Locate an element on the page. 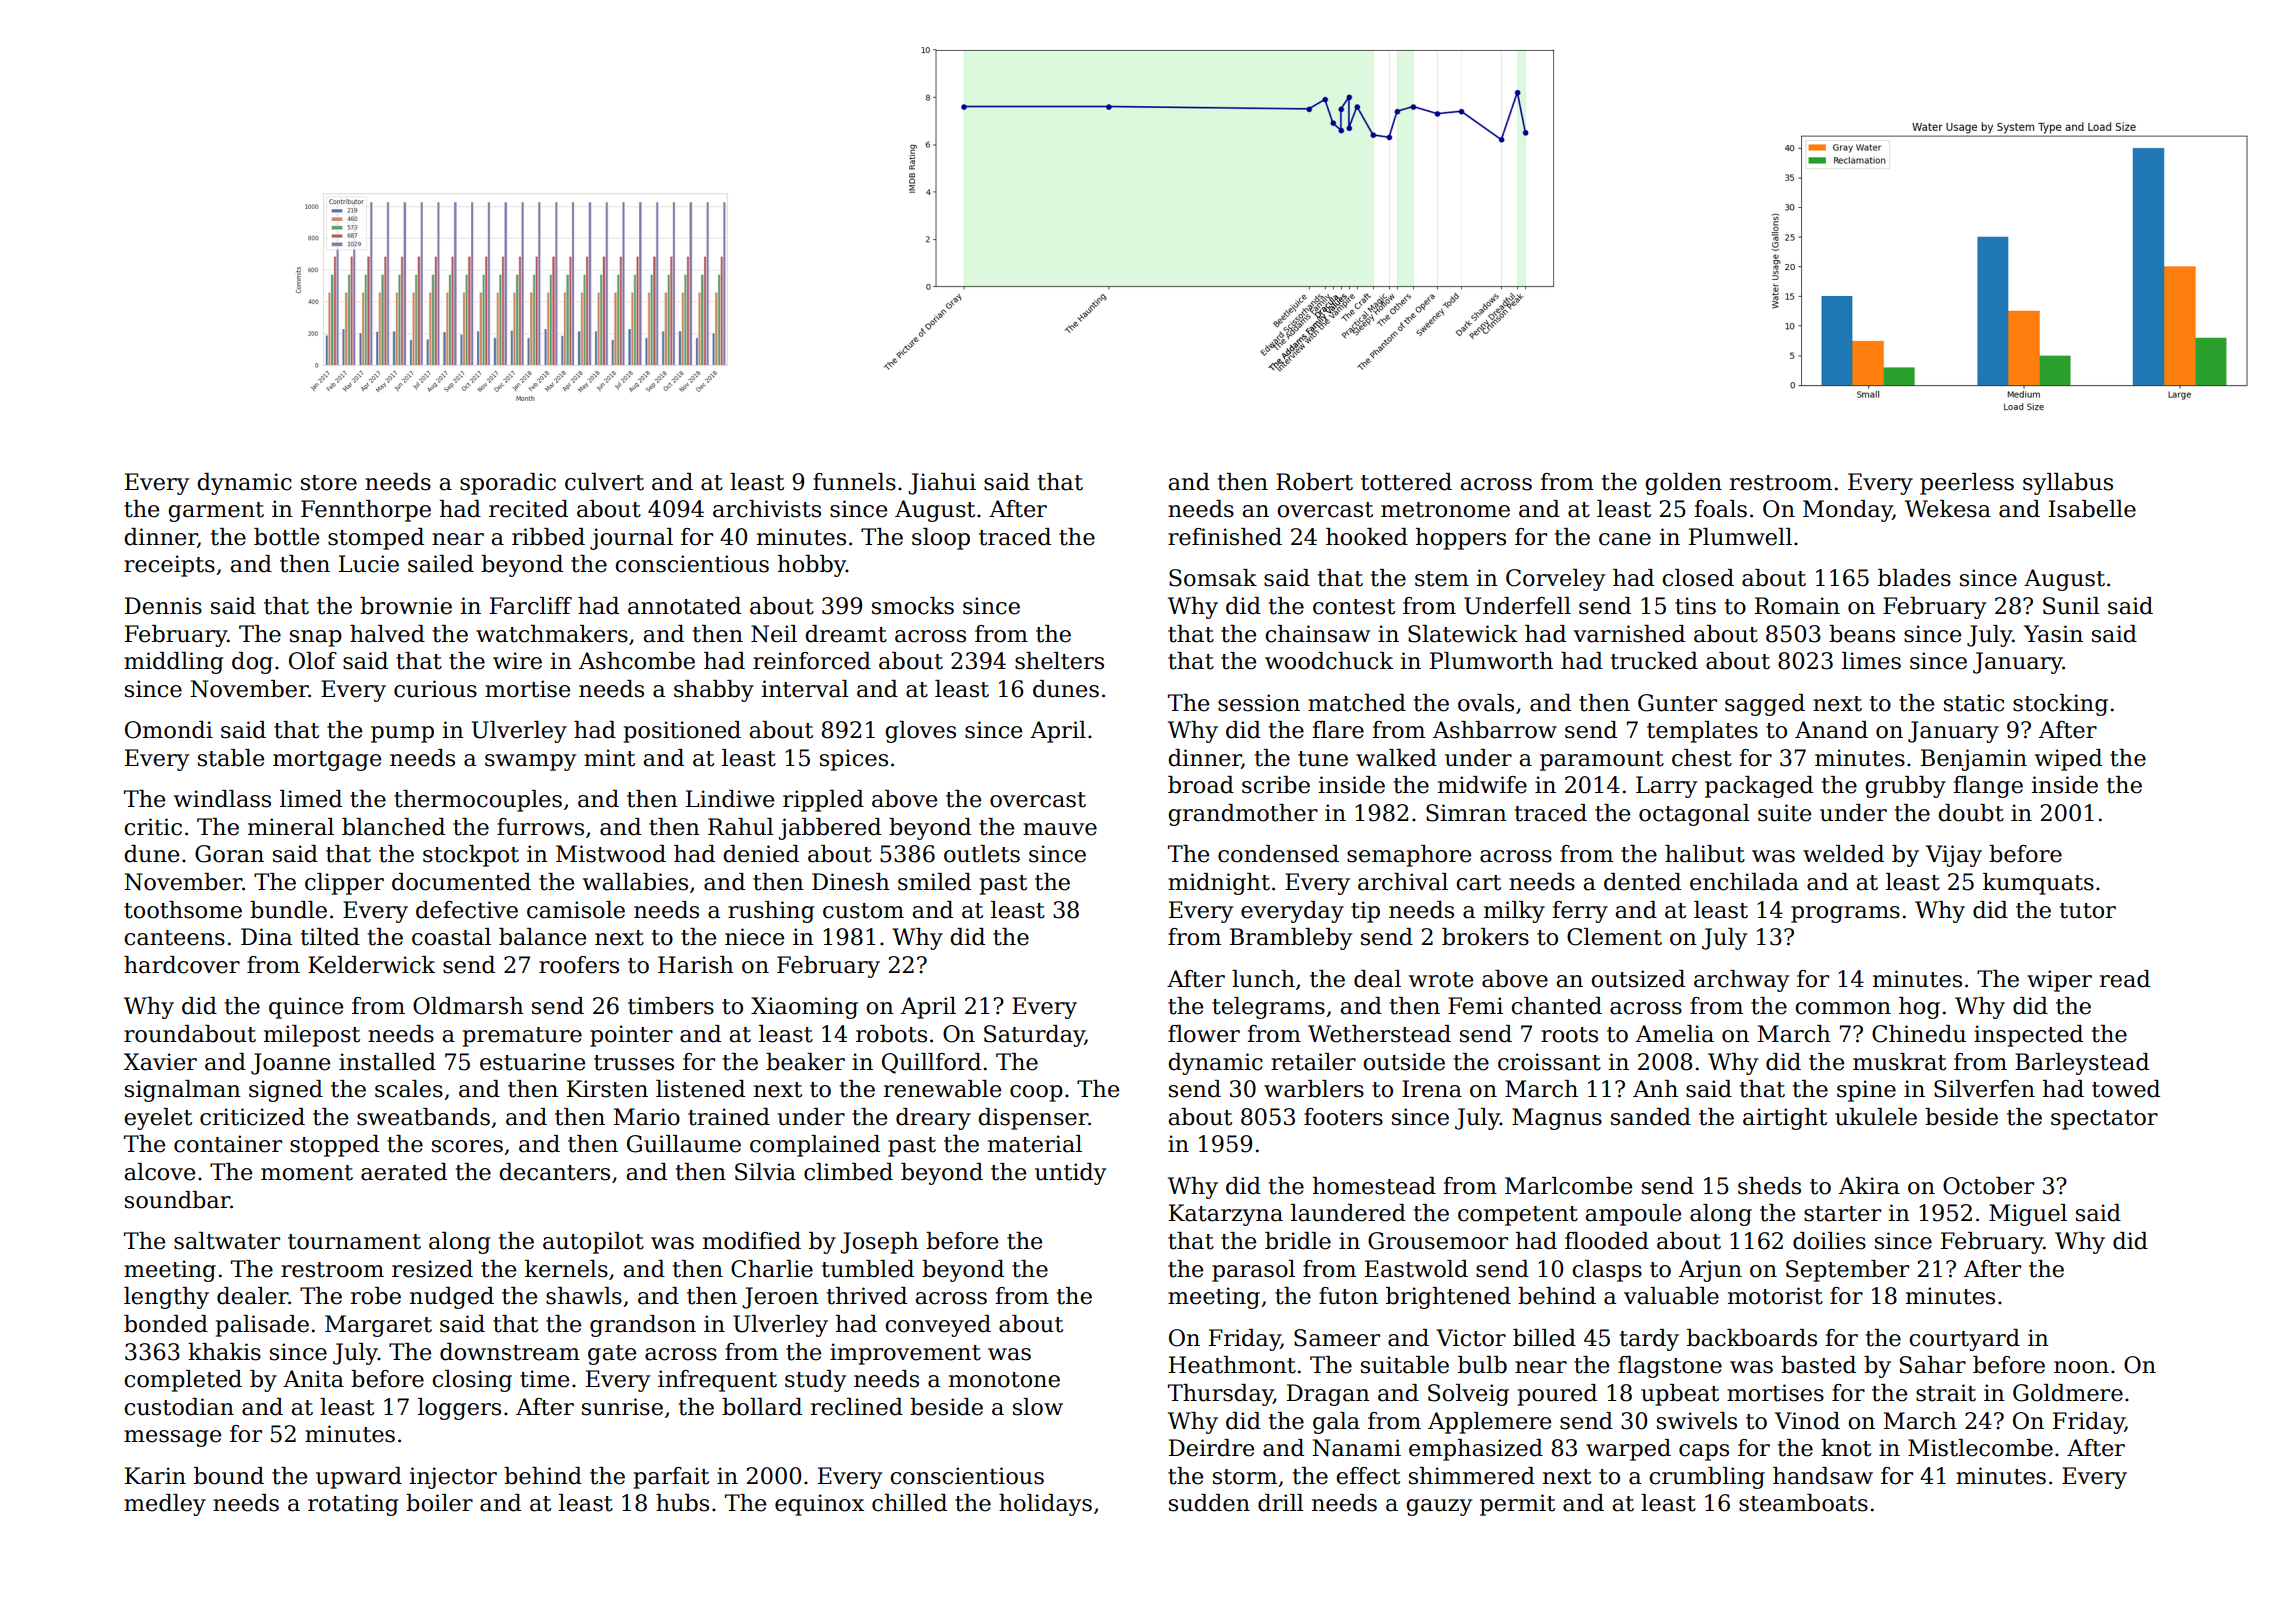 This page has width=2292, height=1620. parasol is located at coordinates (1253, 1271).
